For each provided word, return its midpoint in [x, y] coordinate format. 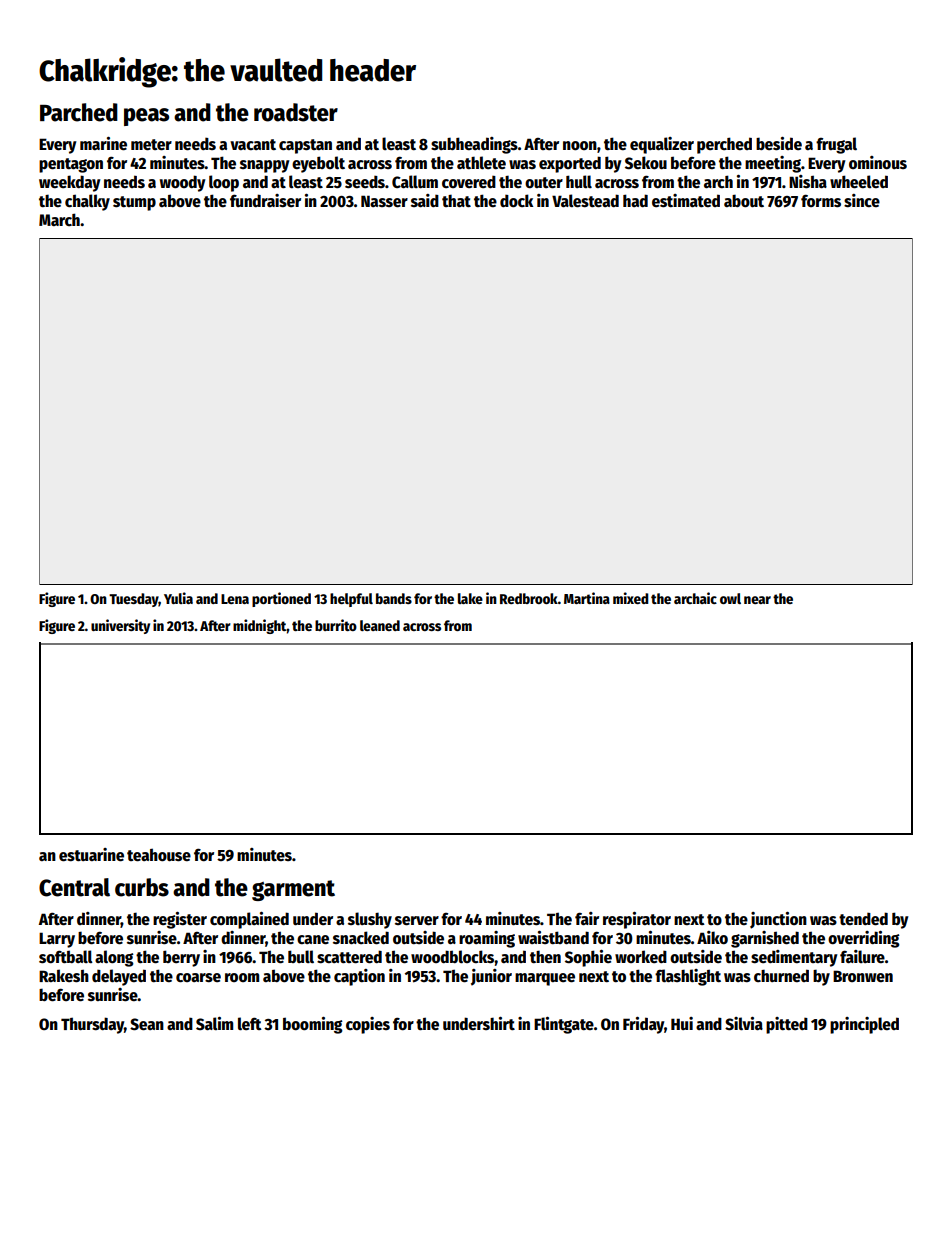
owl [730, 598]
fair [587, 918]
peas [146, 117]
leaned [380, 625]
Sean [147, 1024]
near [757, 600]
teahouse [159, 855]
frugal [836, 145]
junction [778, 920]
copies [368, 1025]
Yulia [178, 598]
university [120, 626]
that [456, 200]
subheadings [474, 145]
